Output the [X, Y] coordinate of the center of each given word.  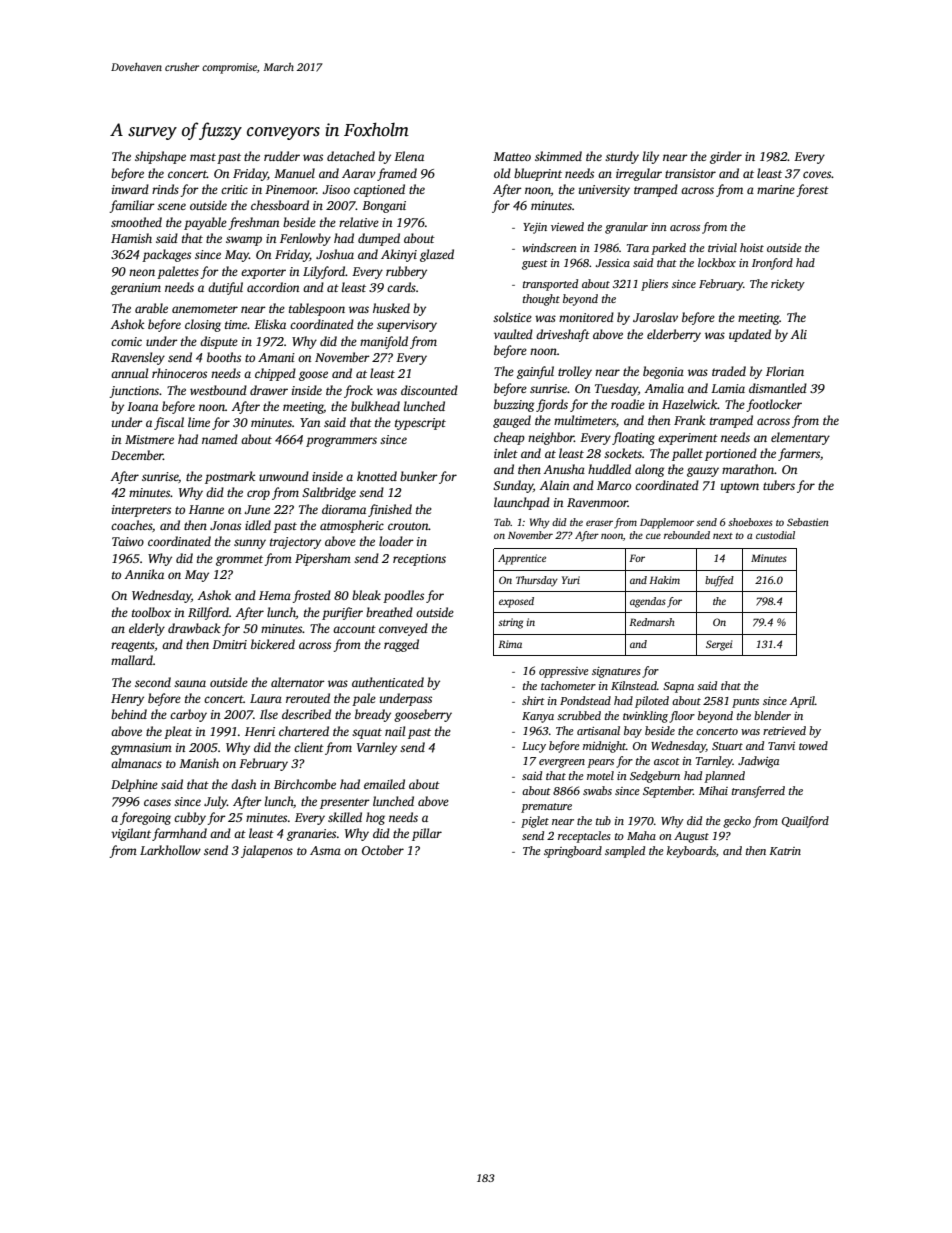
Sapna [678, 687]
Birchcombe [305, 784]
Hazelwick [690, 404]
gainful [535, 372]
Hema [275, 595]
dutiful [225, 288]
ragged [401, 645]
